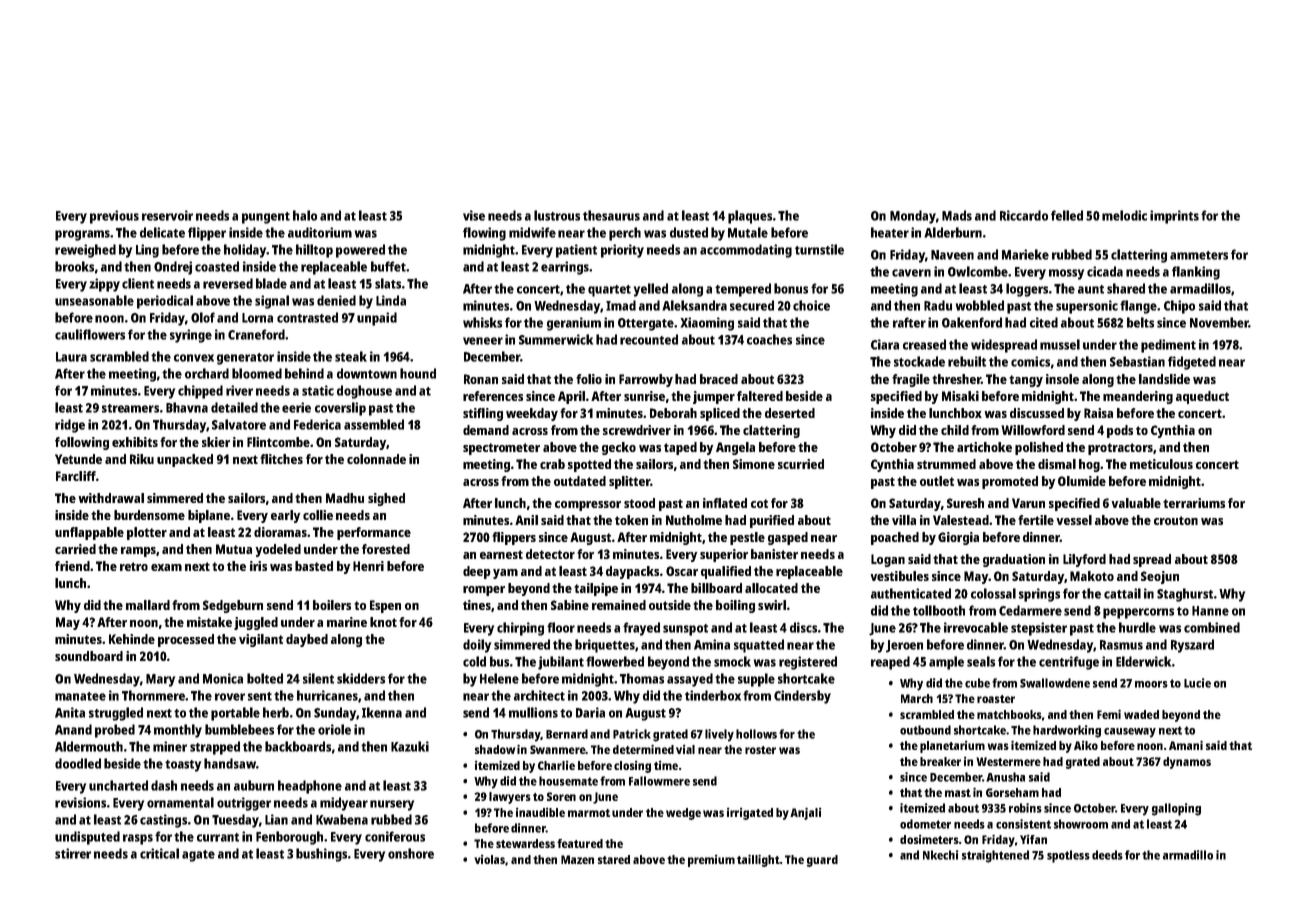  What do you see at coordinates (477, 646) in the screenshot?
I see `doily` at bounding box center [477, 646].
